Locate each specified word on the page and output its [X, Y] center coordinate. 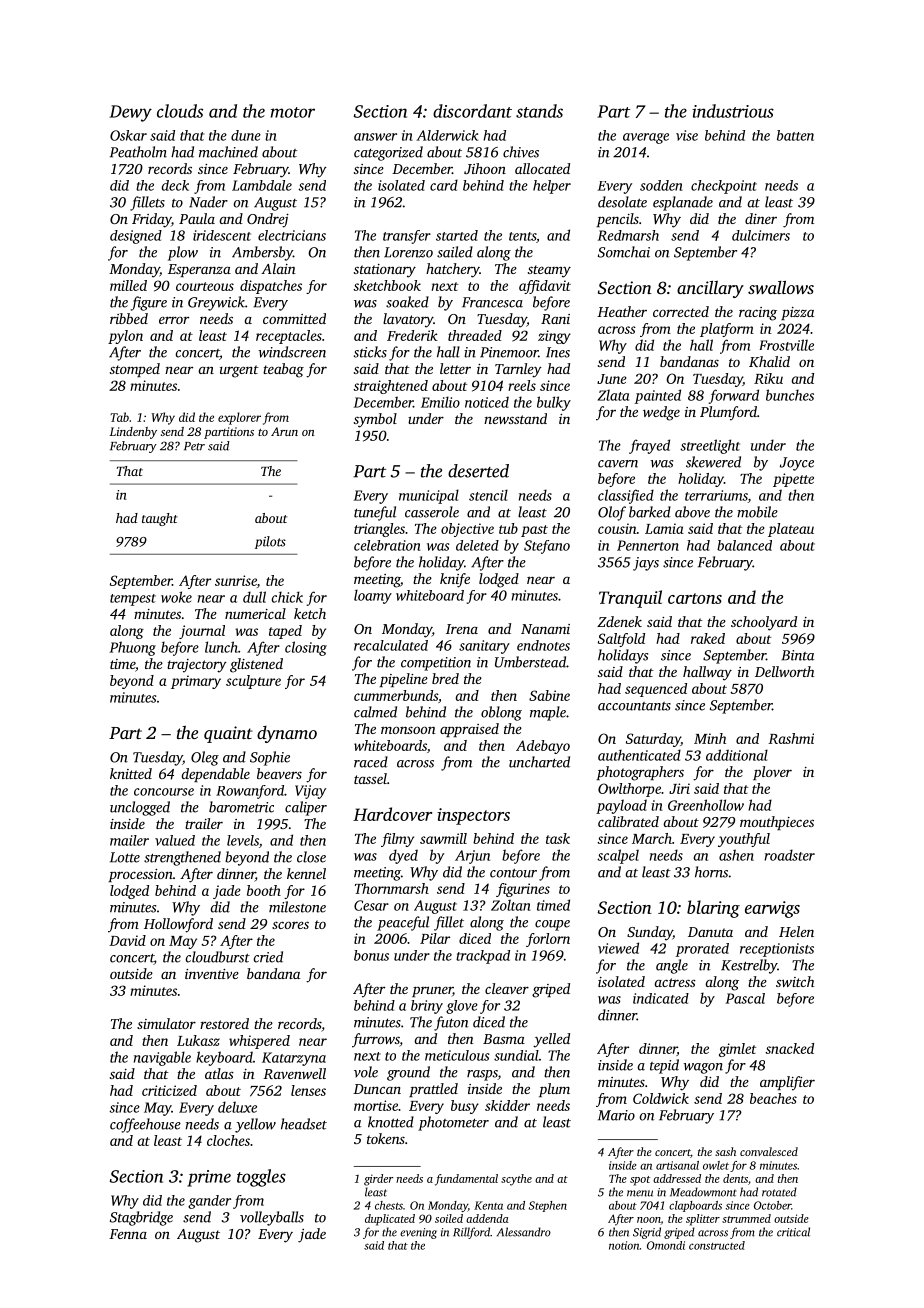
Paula [197, 218]
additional [737, 755]
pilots [270, 542]
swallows [781, 287]
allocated [542, 168]
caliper [306, 808]
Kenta [488, 1205]
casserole [432, 512]
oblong [501, 713]
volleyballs [272, 1218]
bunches [790, 395]
